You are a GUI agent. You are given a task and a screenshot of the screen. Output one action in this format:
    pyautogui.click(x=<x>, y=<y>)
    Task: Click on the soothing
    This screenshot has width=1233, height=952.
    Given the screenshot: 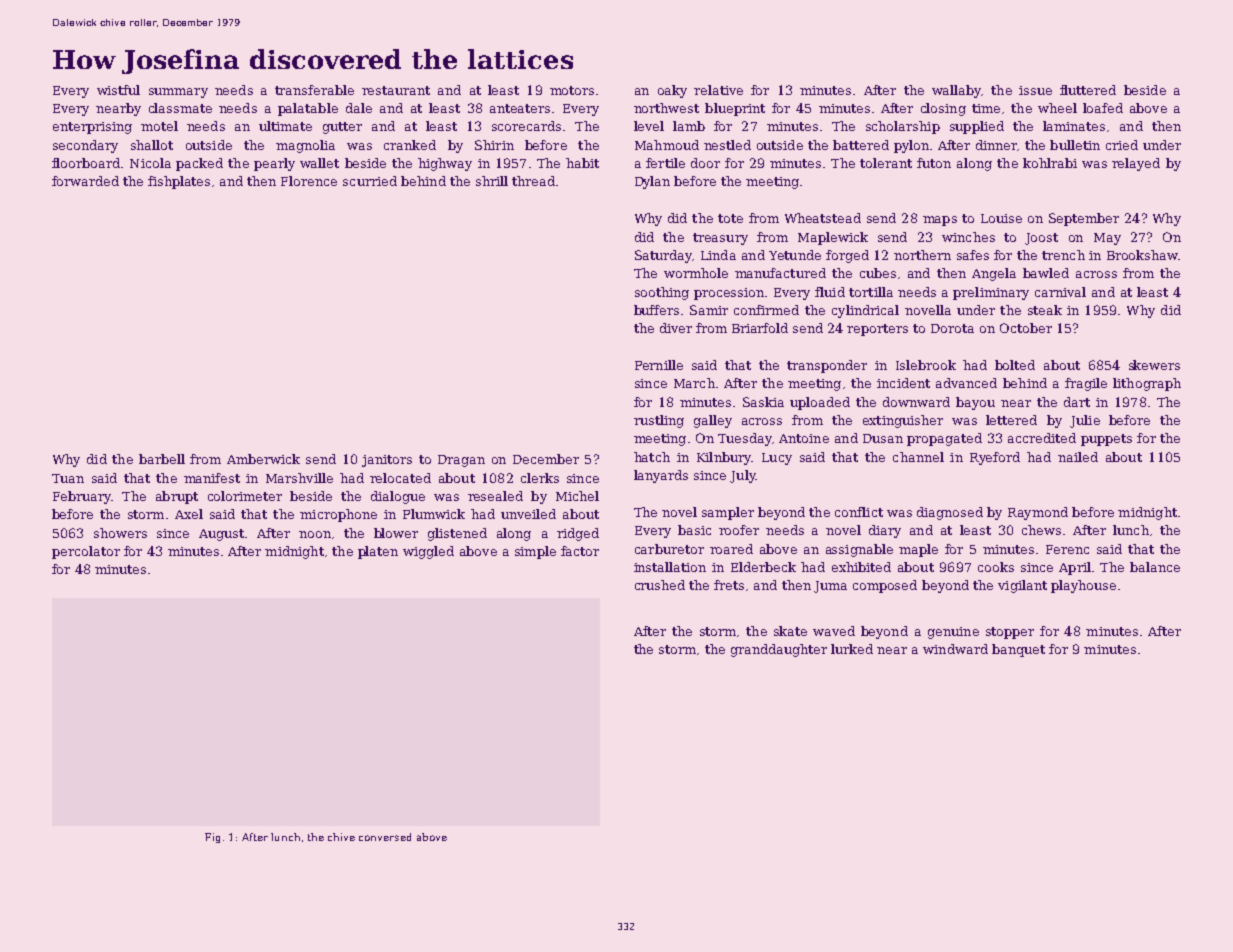 What is the action you would take?
    pyautogui.click(x=662, y=293)
